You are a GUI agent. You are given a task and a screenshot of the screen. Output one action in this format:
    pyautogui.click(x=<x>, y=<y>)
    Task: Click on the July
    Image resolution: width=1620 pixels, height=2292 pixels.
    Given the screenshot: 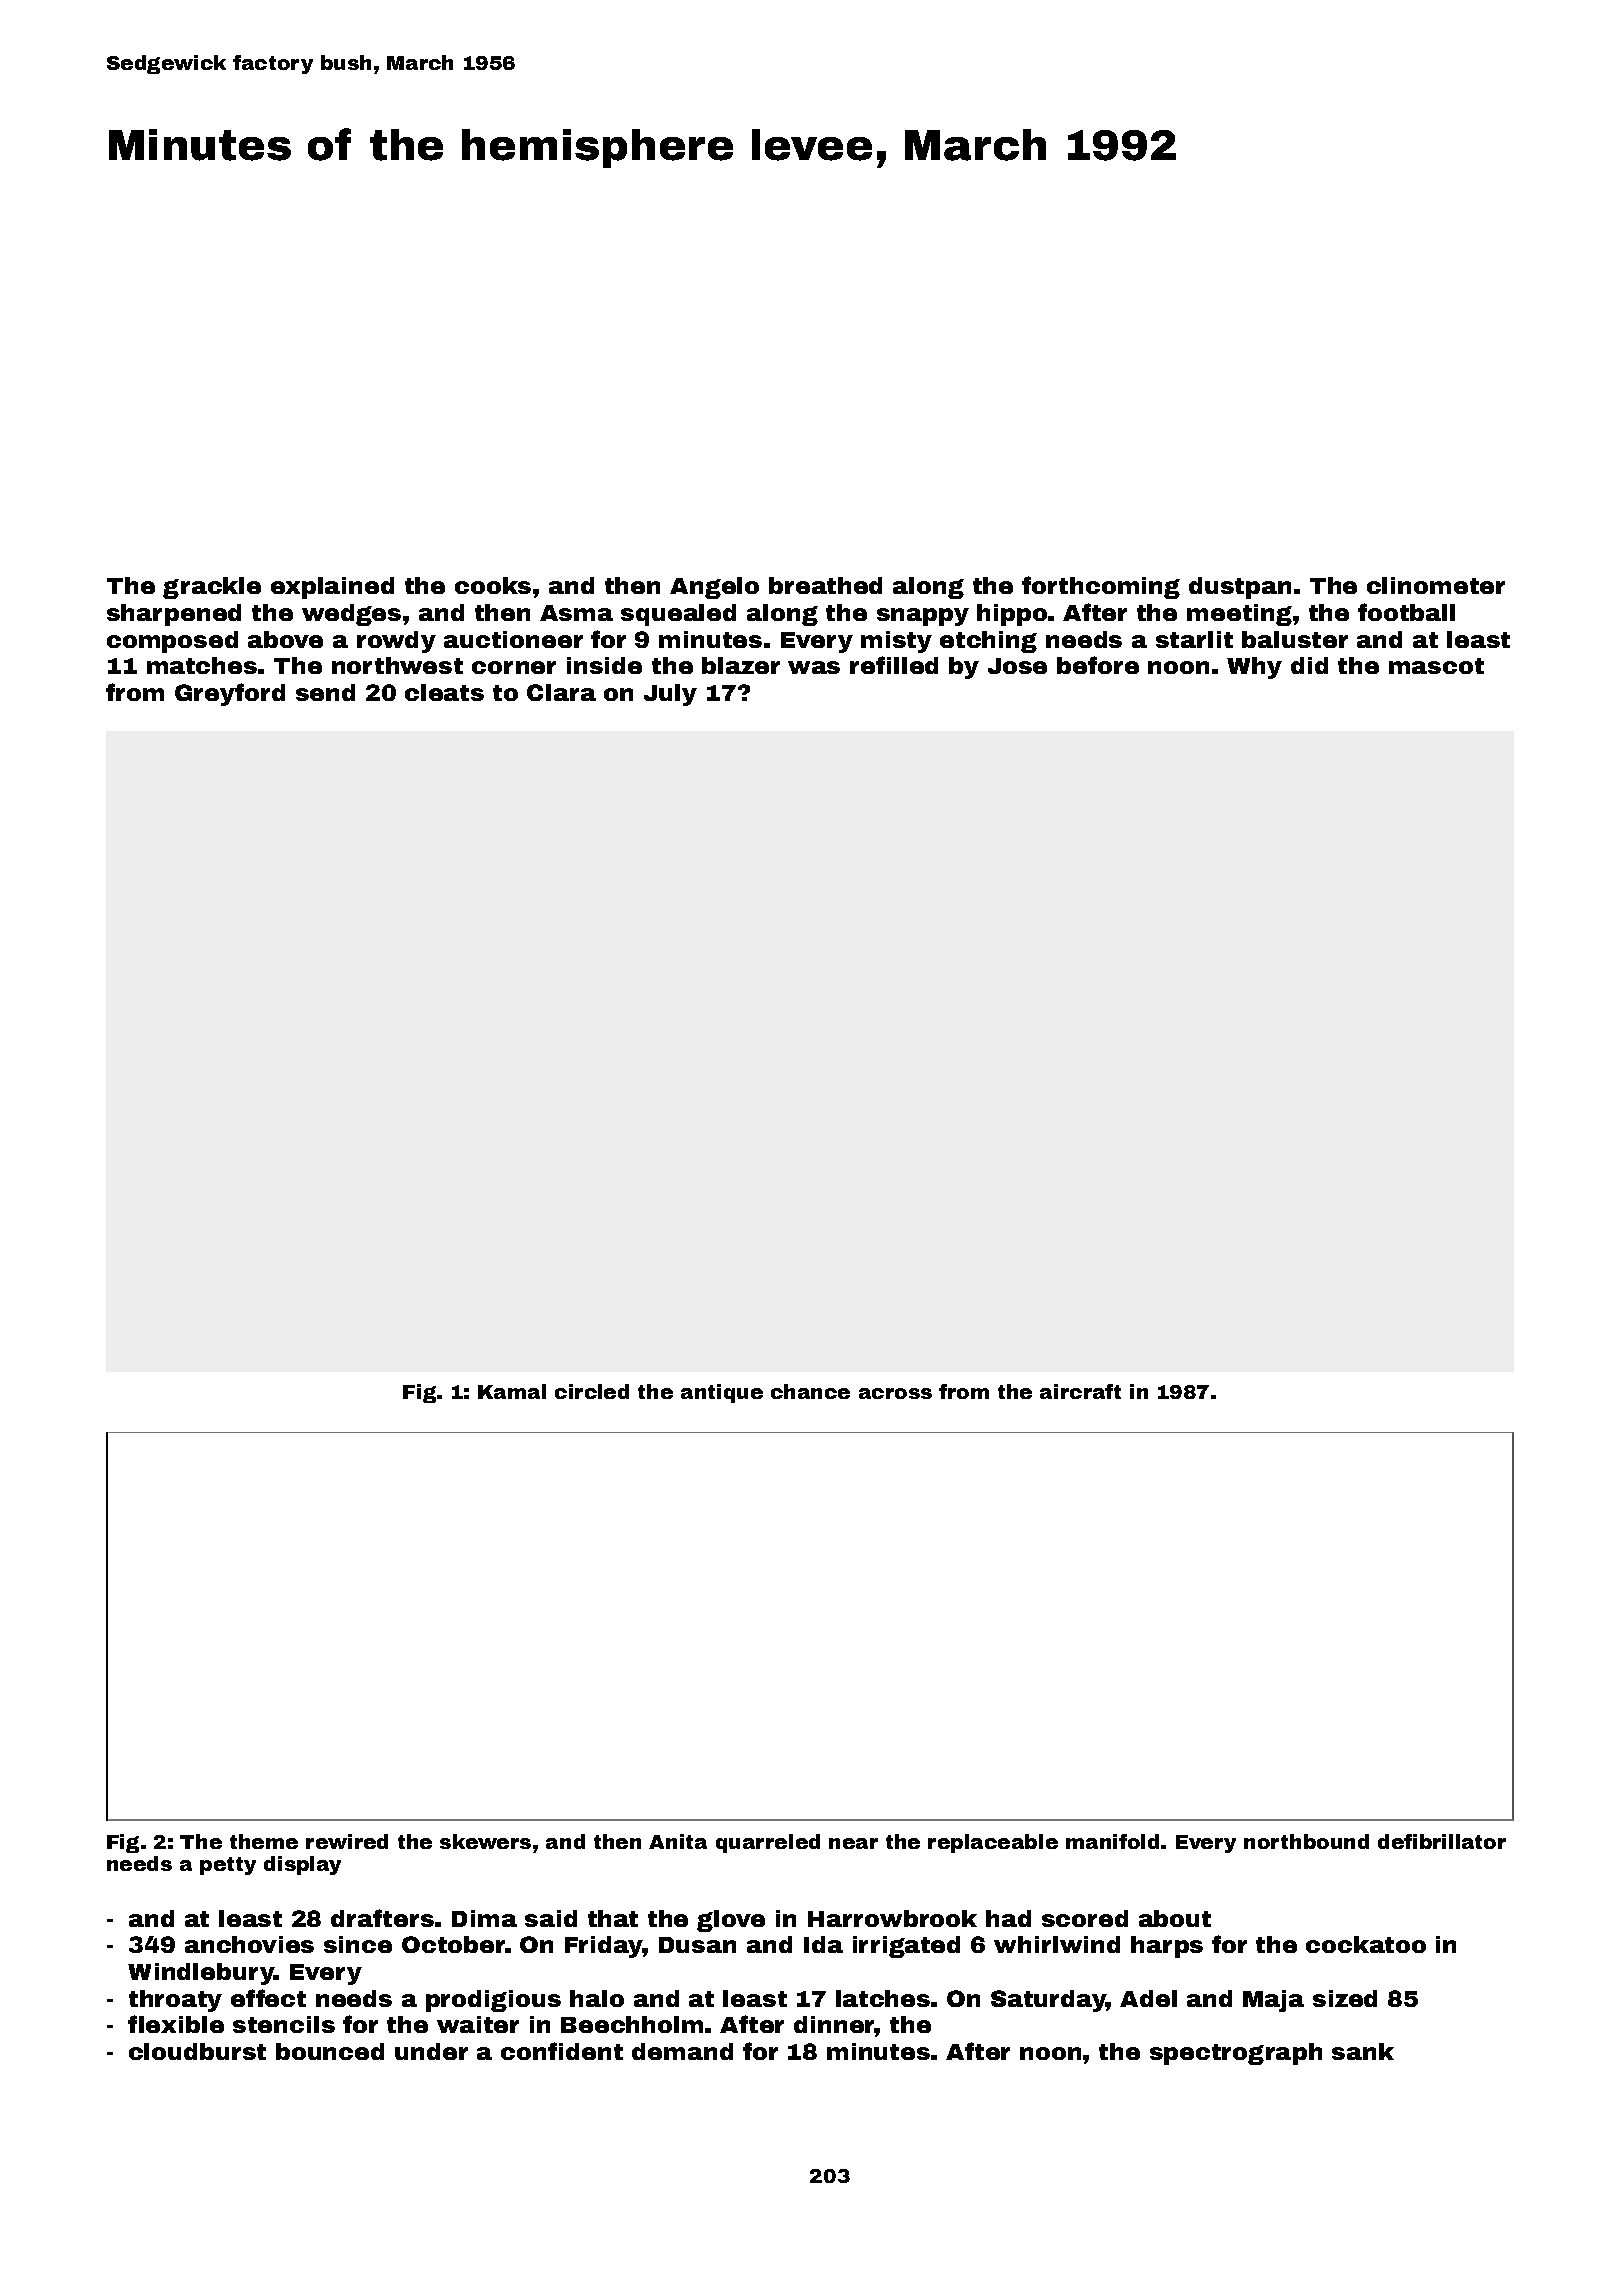 What is the action you would take?
    pyautogui.click(x=670, y=695)
